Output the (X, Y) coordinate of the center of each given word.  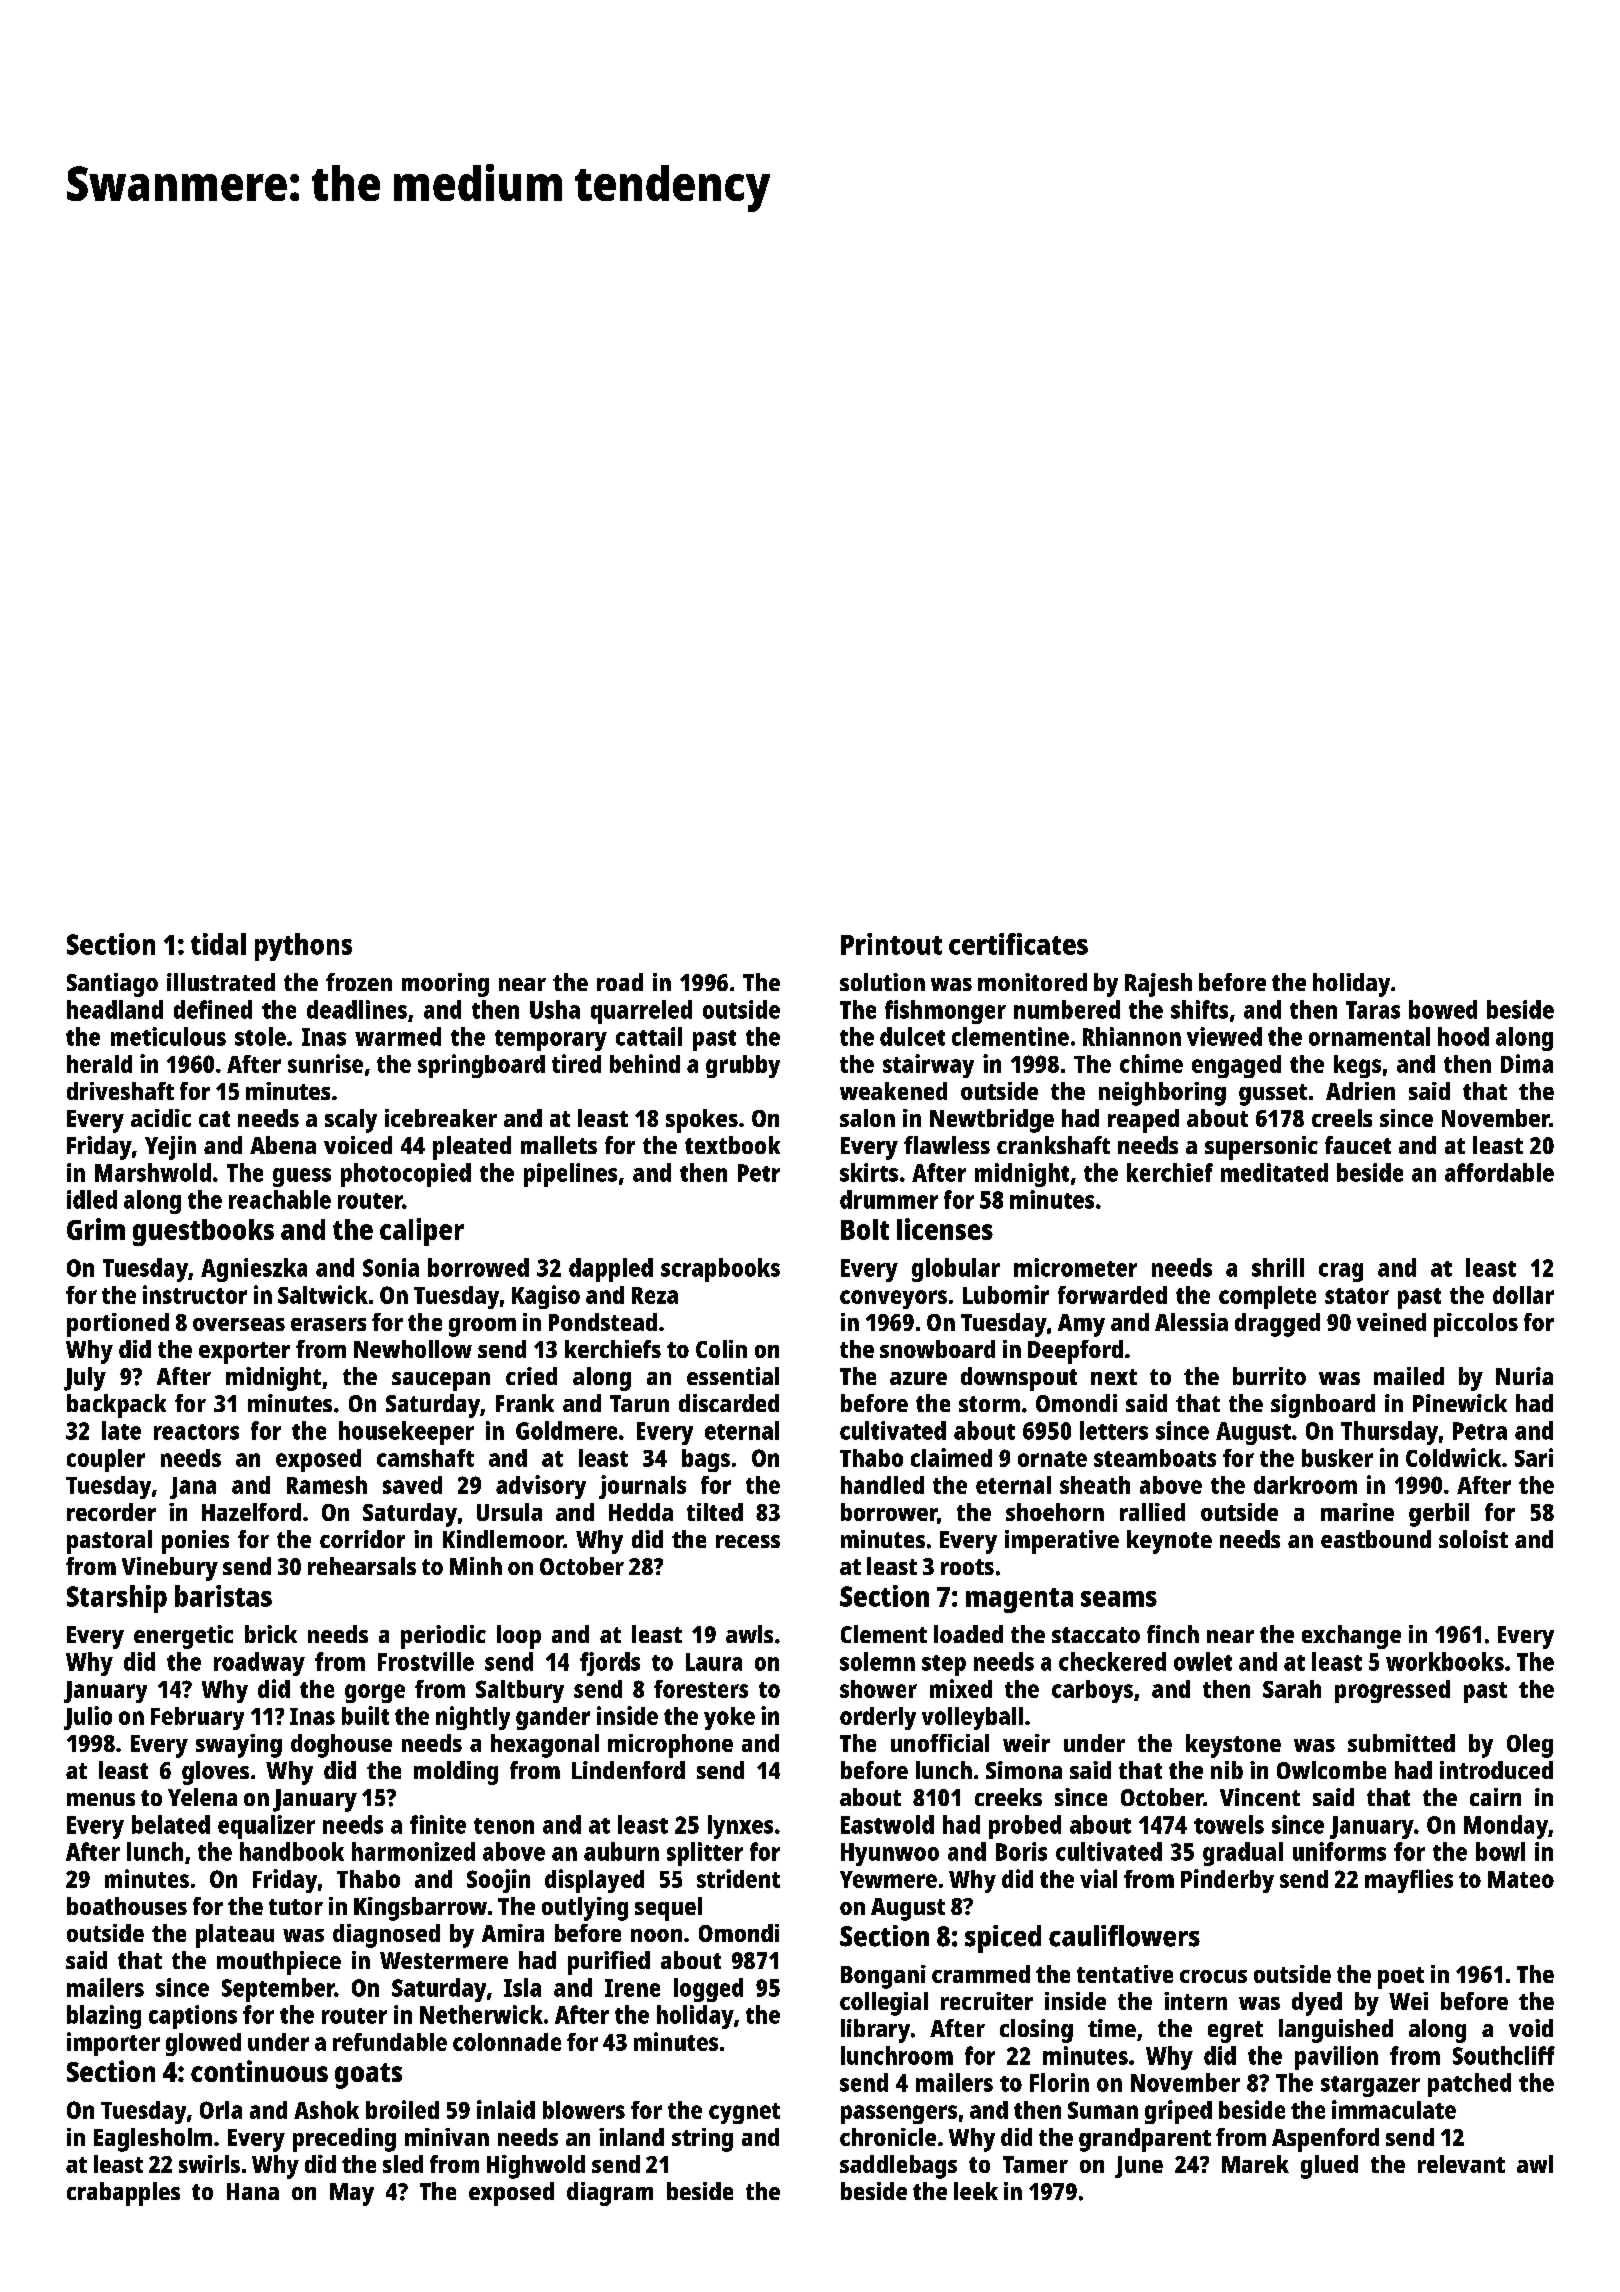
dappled (611, 1270)
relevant (1461, 2164)
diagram (610, 2194)
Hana (253, 2191)
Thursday (1389, 1433)
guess (302, 1177)
